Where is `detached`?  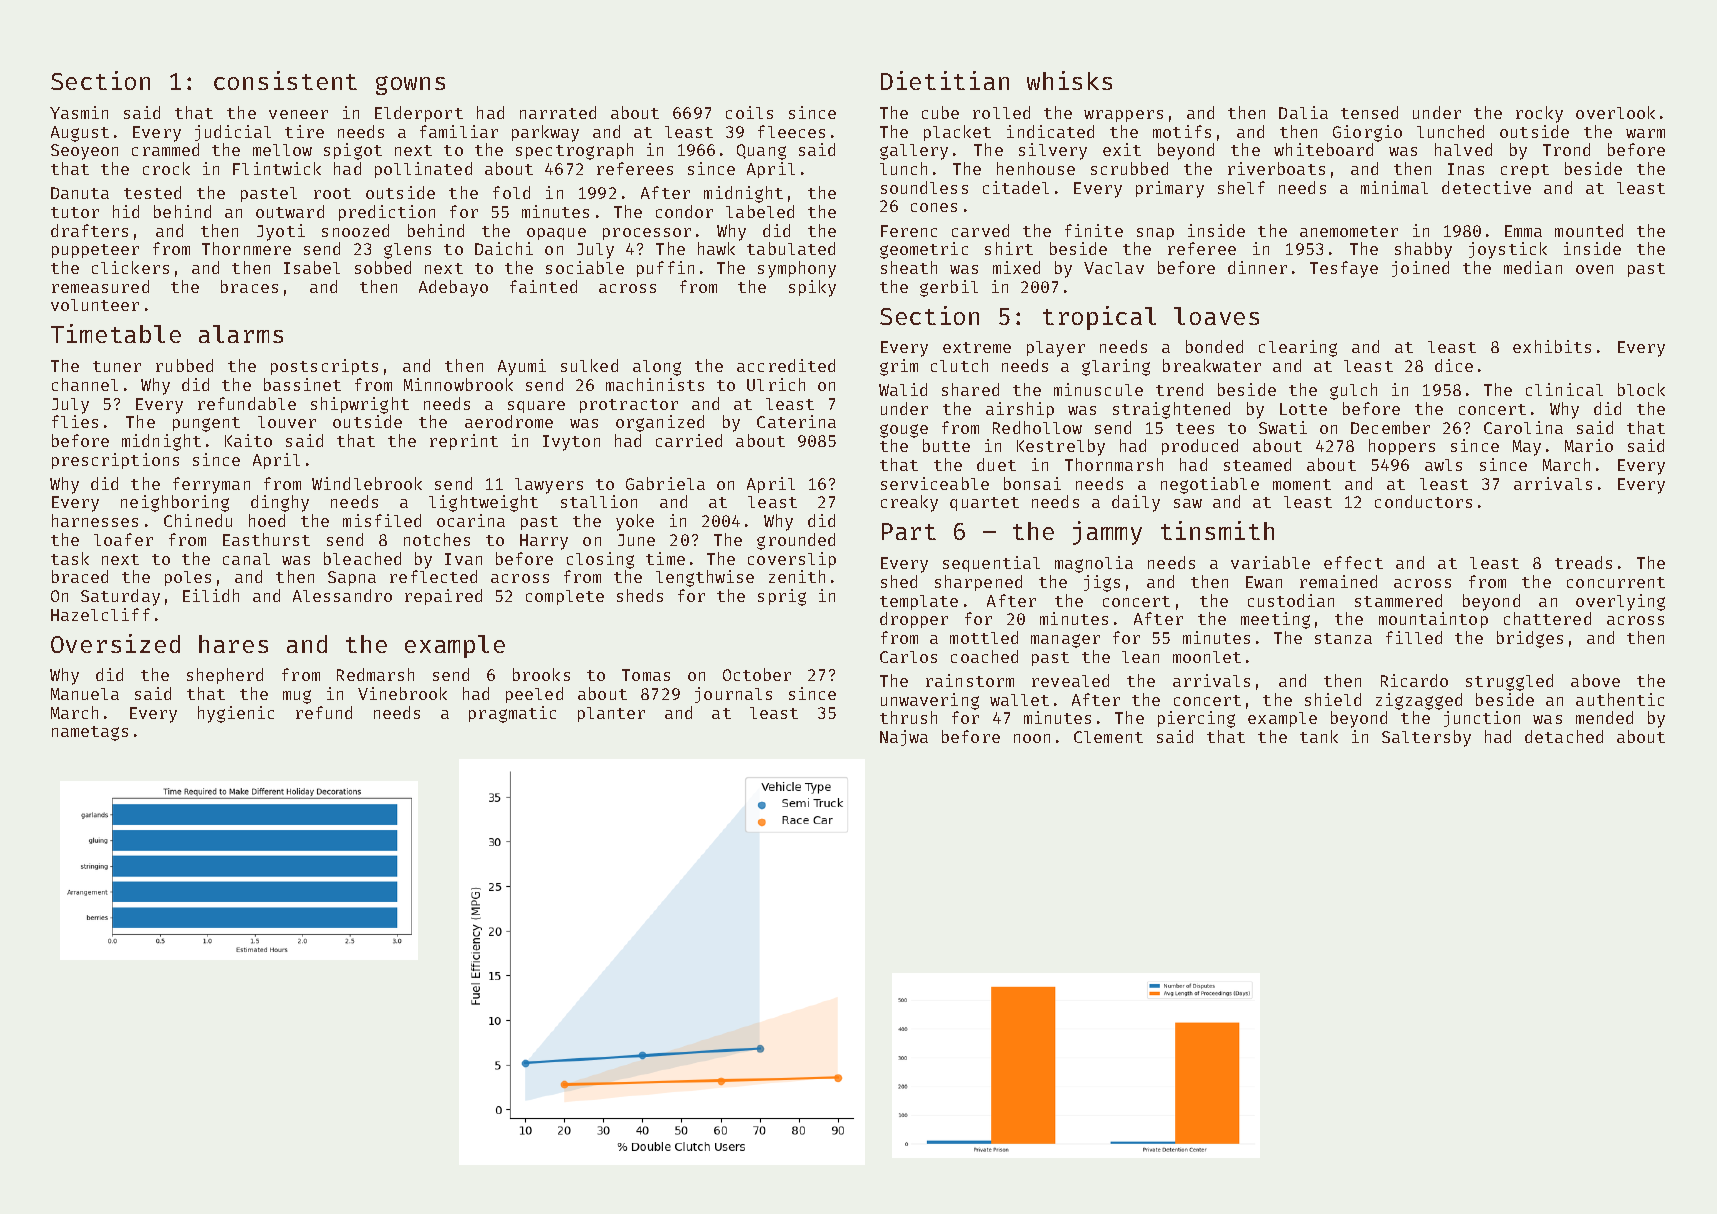 detached is located at coordinates (1564, 736).
